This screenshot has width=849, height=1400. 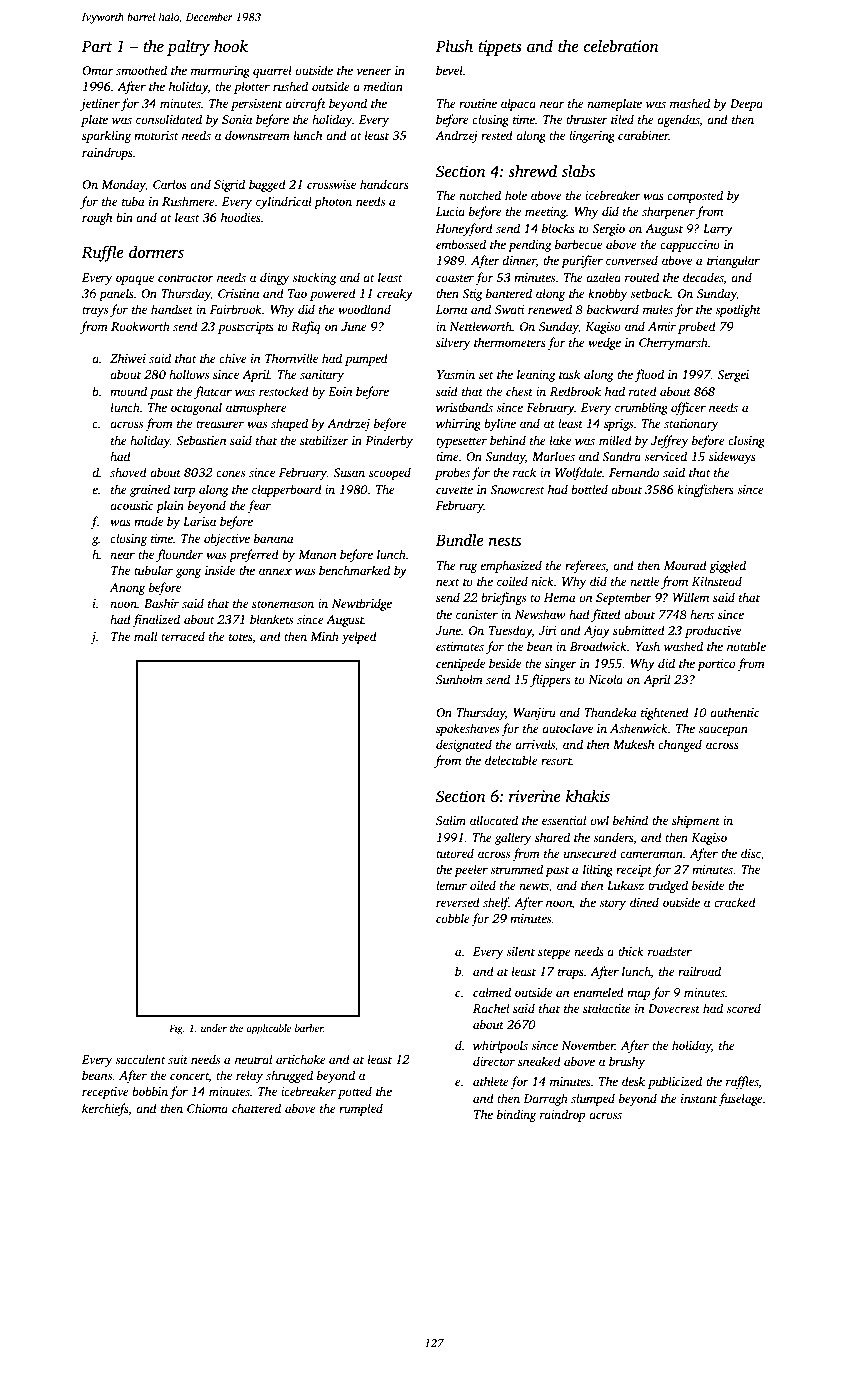 I want to click on Snowcrest, so click(x=517, y=489).
